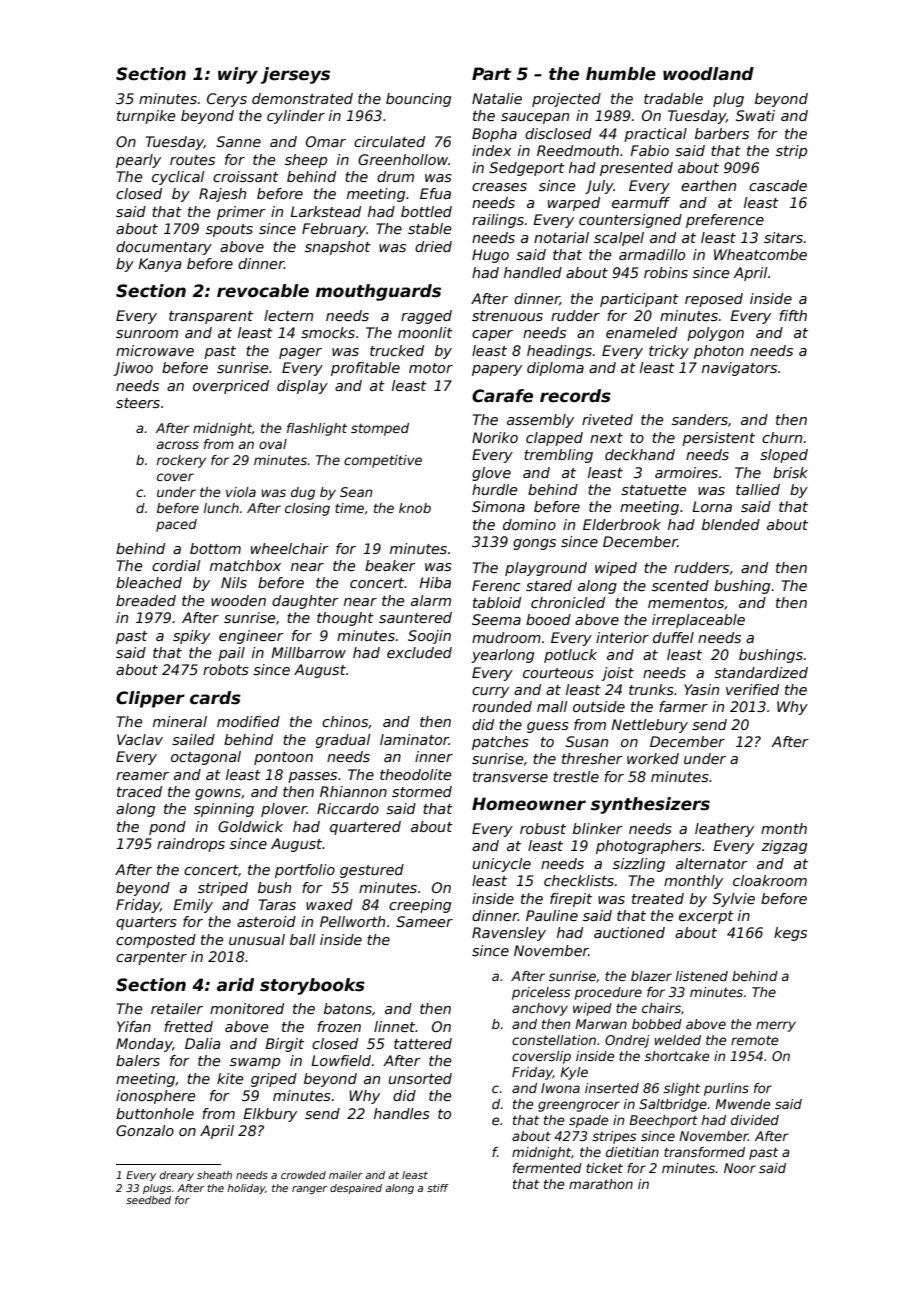  Describe the element at coordinates (755, 115) in the document. I see `Swati` at that location.
